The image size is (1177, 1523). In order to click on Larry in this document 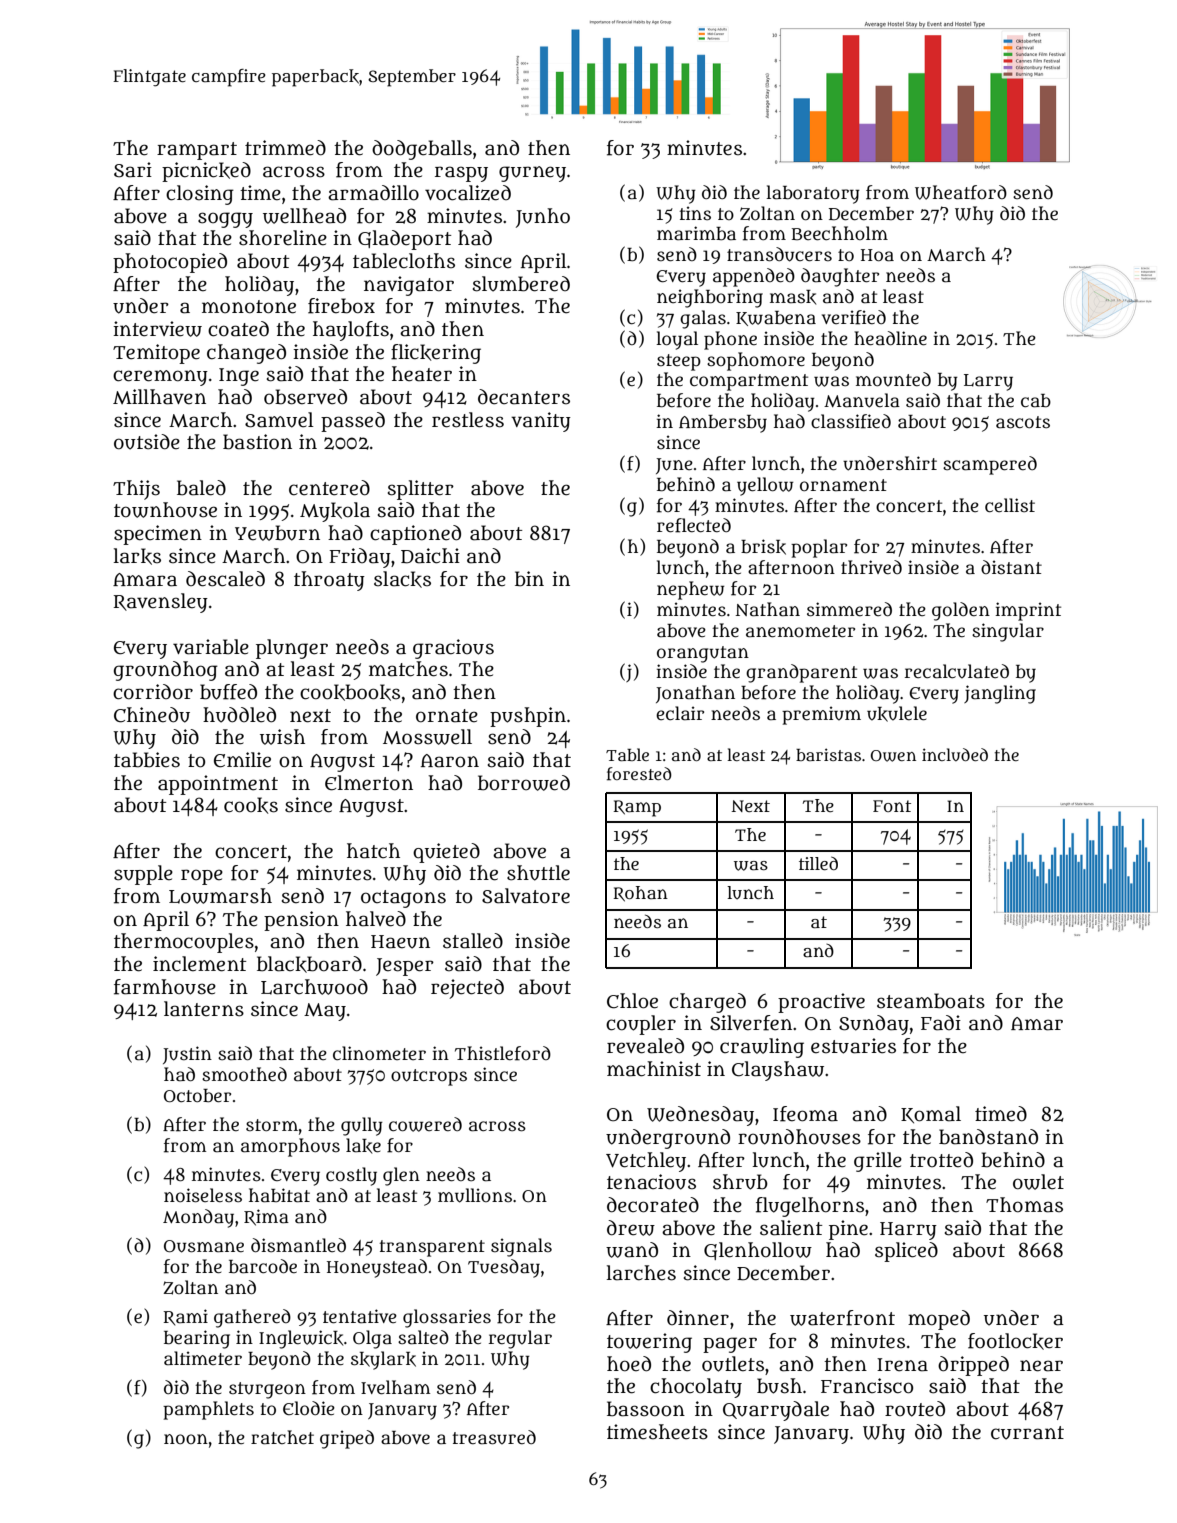, I will do `click(988, 382)`.
